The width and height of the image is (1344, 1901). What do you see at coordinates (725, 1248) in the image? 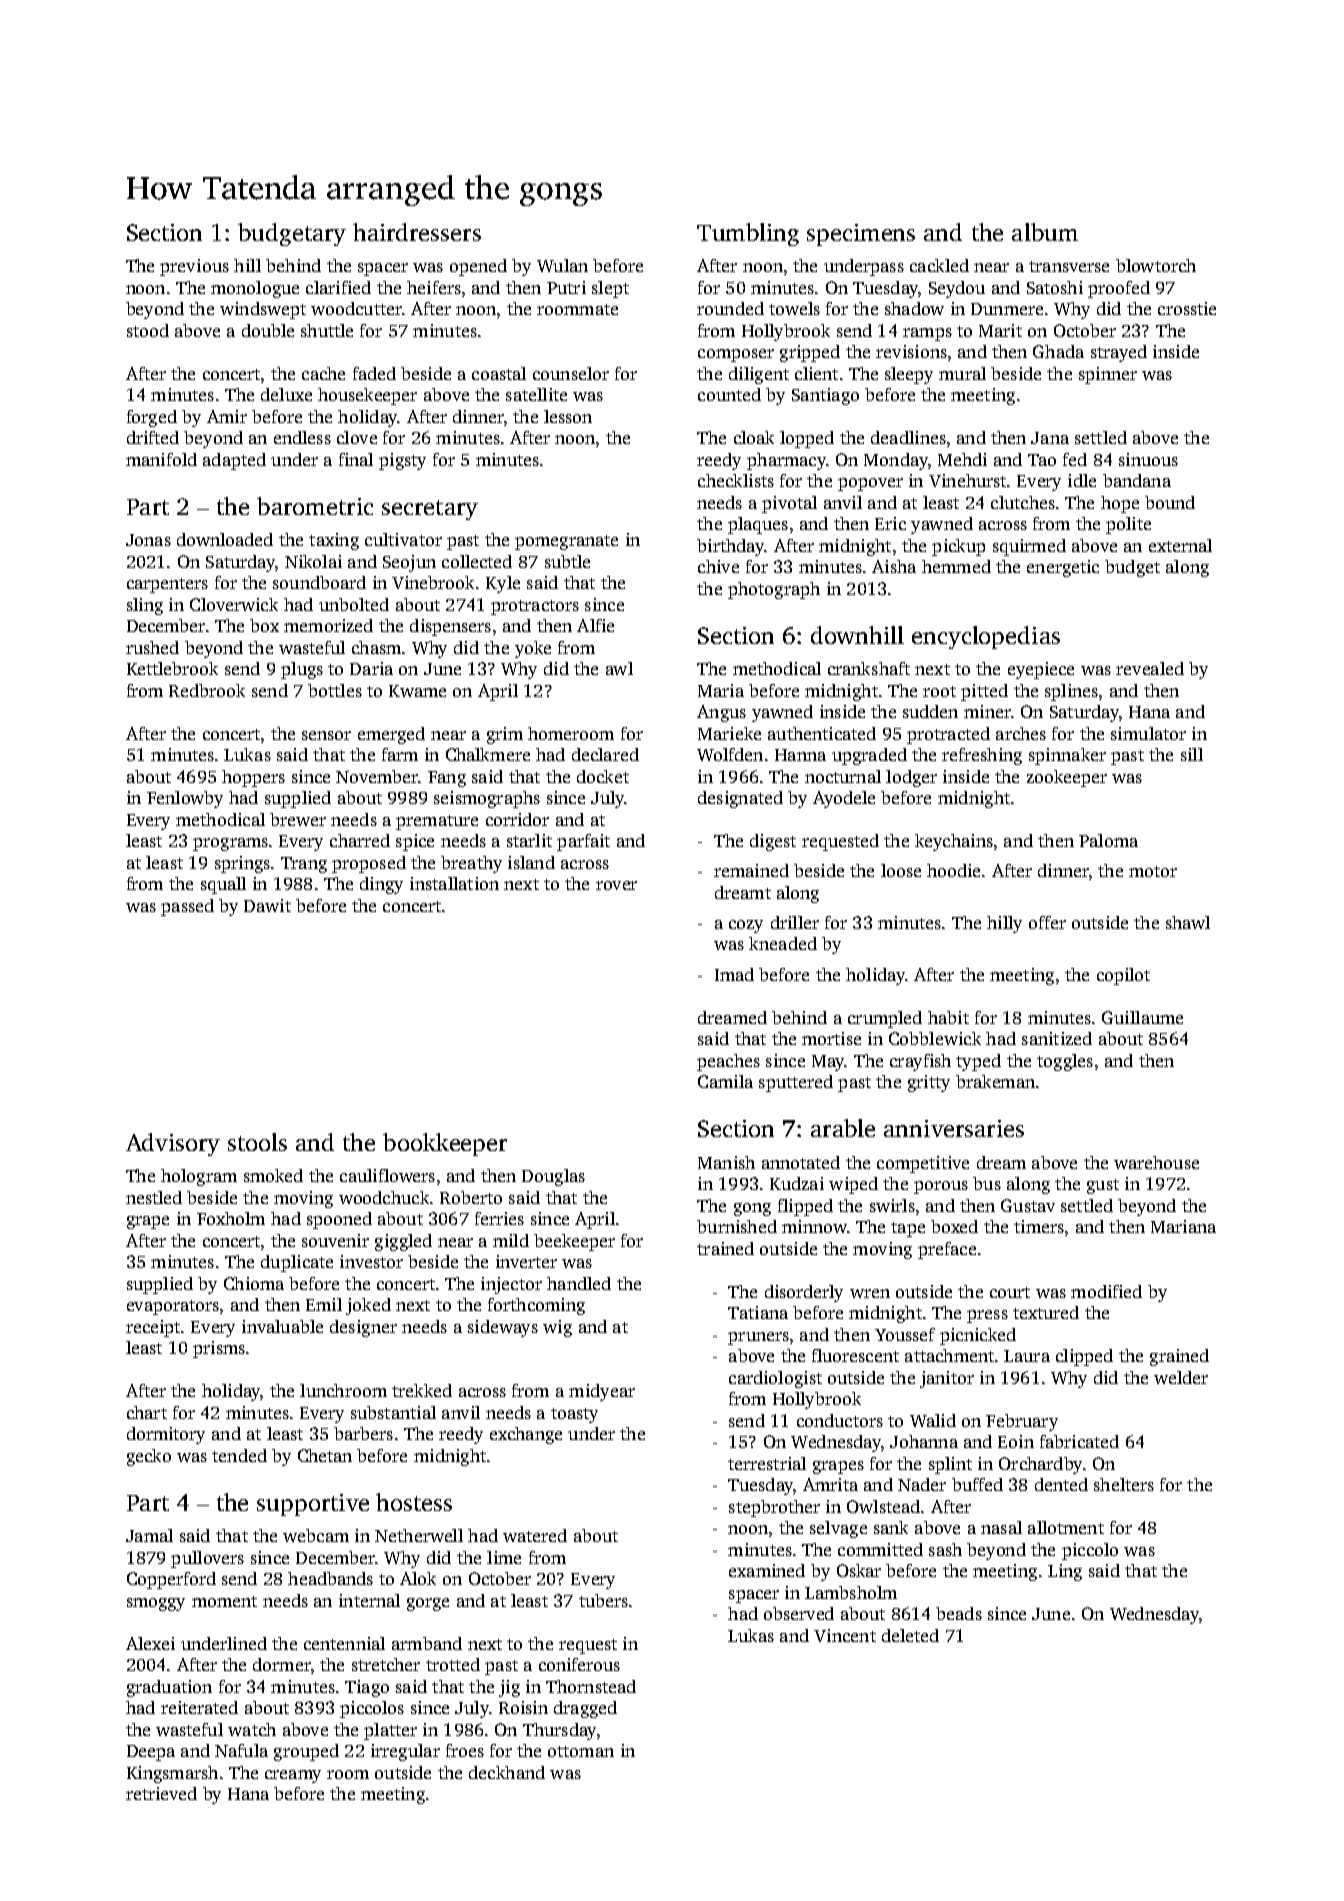
I see `trained` at bounding box center [725, 1248].
